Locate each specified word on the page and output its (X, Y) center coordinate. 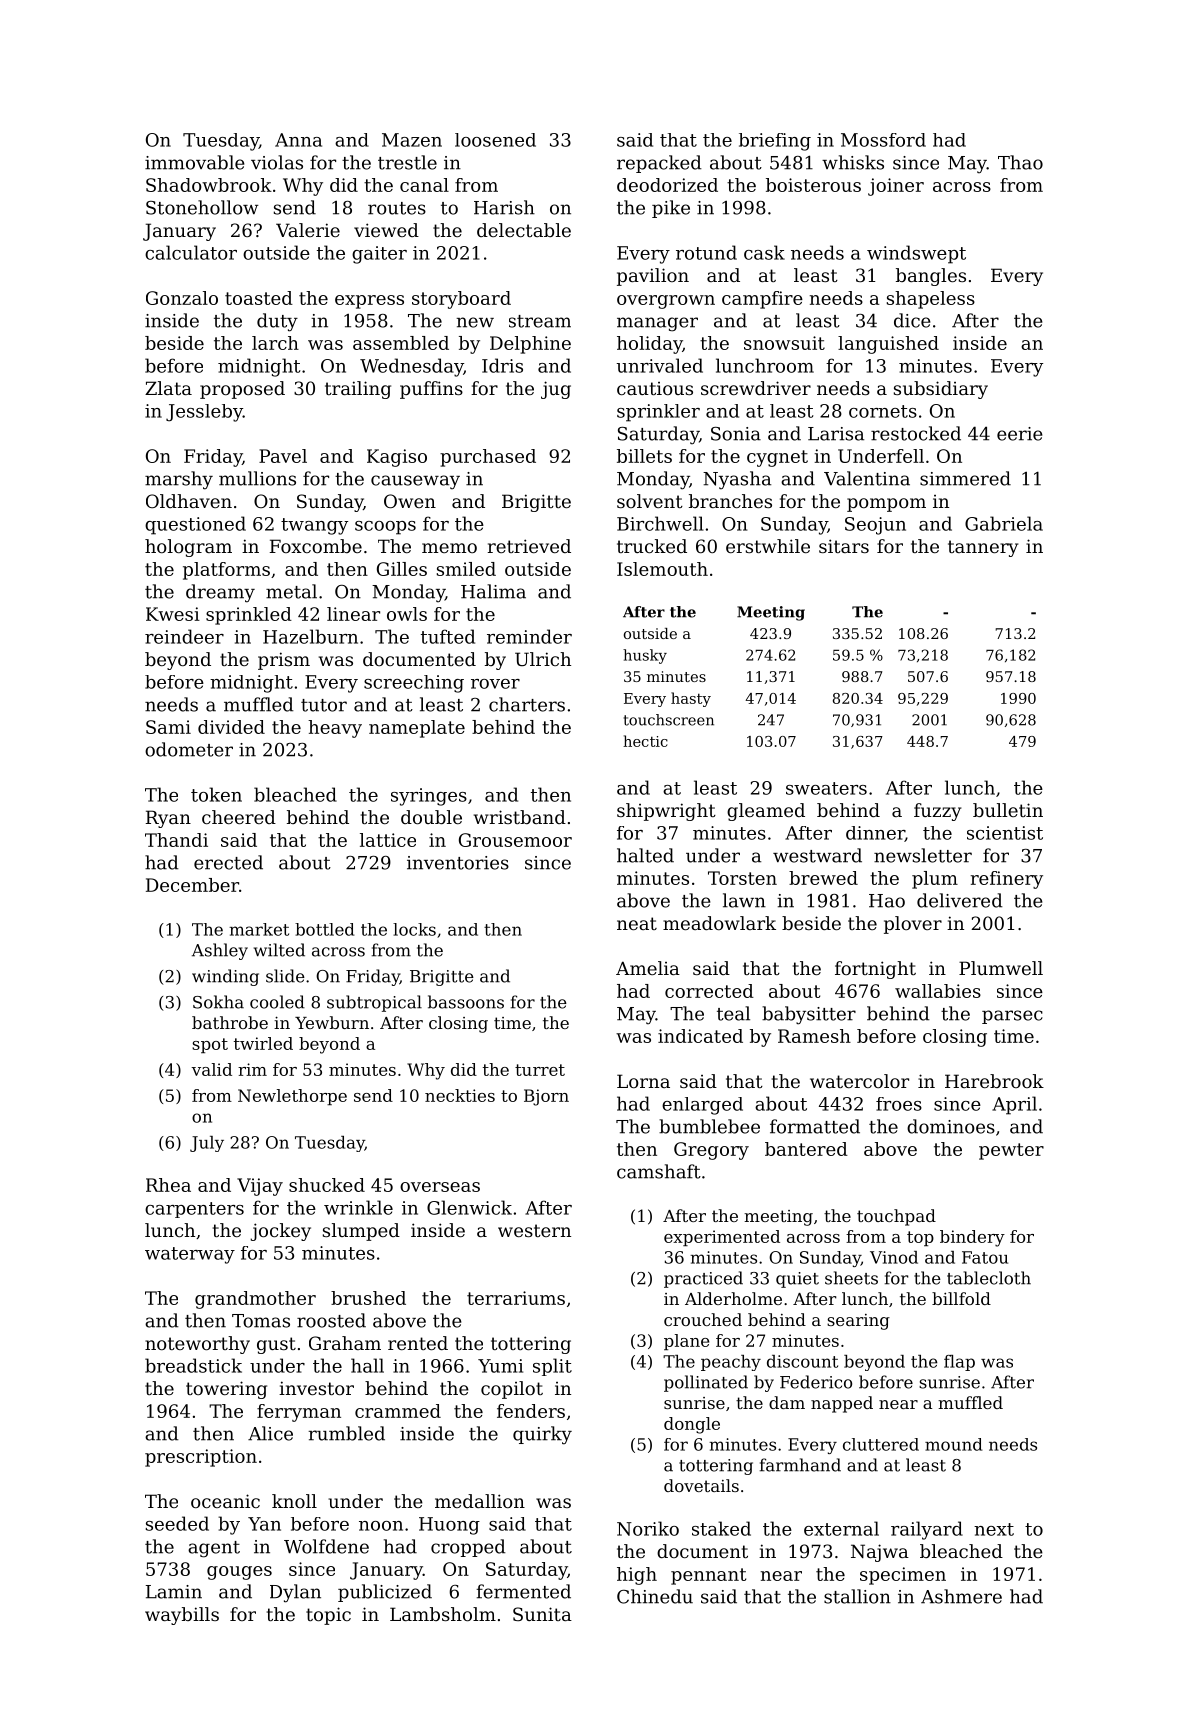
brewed (823, 878)
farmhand (800, 1465)
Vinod (894, 1257)
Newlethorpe (292, 1097)
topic (328, 1616)
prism (284, 661)
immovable (195, 162)
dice (912, 320)
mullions (257, 478)
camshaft (659, 1171)
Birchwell (660, 523)
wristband (520, 817)
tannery (983, 548)
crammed (398, 1411)
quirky (542, 1435)
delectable (524, 230)
